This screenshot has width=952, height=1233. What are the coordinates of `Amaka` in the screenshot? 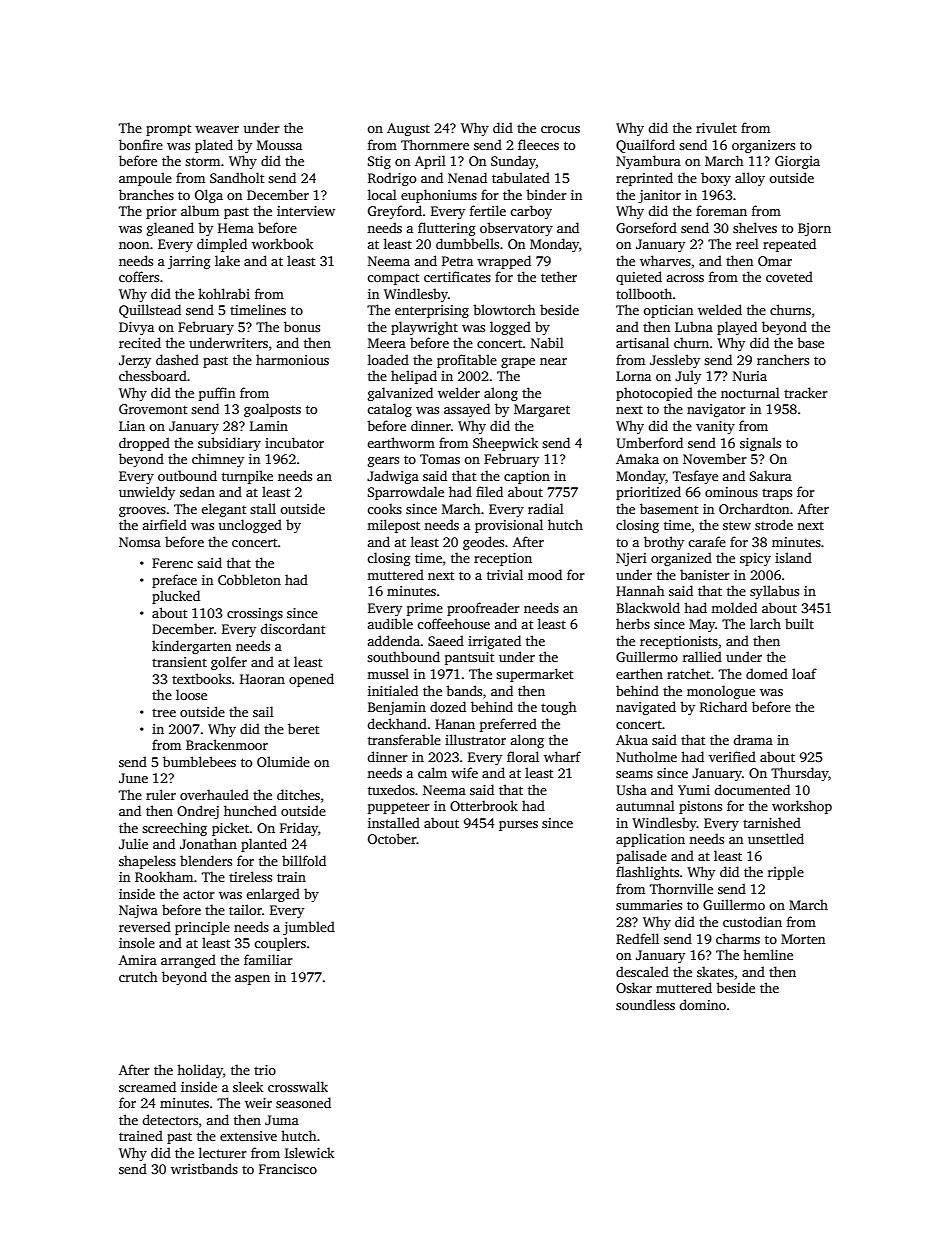 It's located at (637, 458).
